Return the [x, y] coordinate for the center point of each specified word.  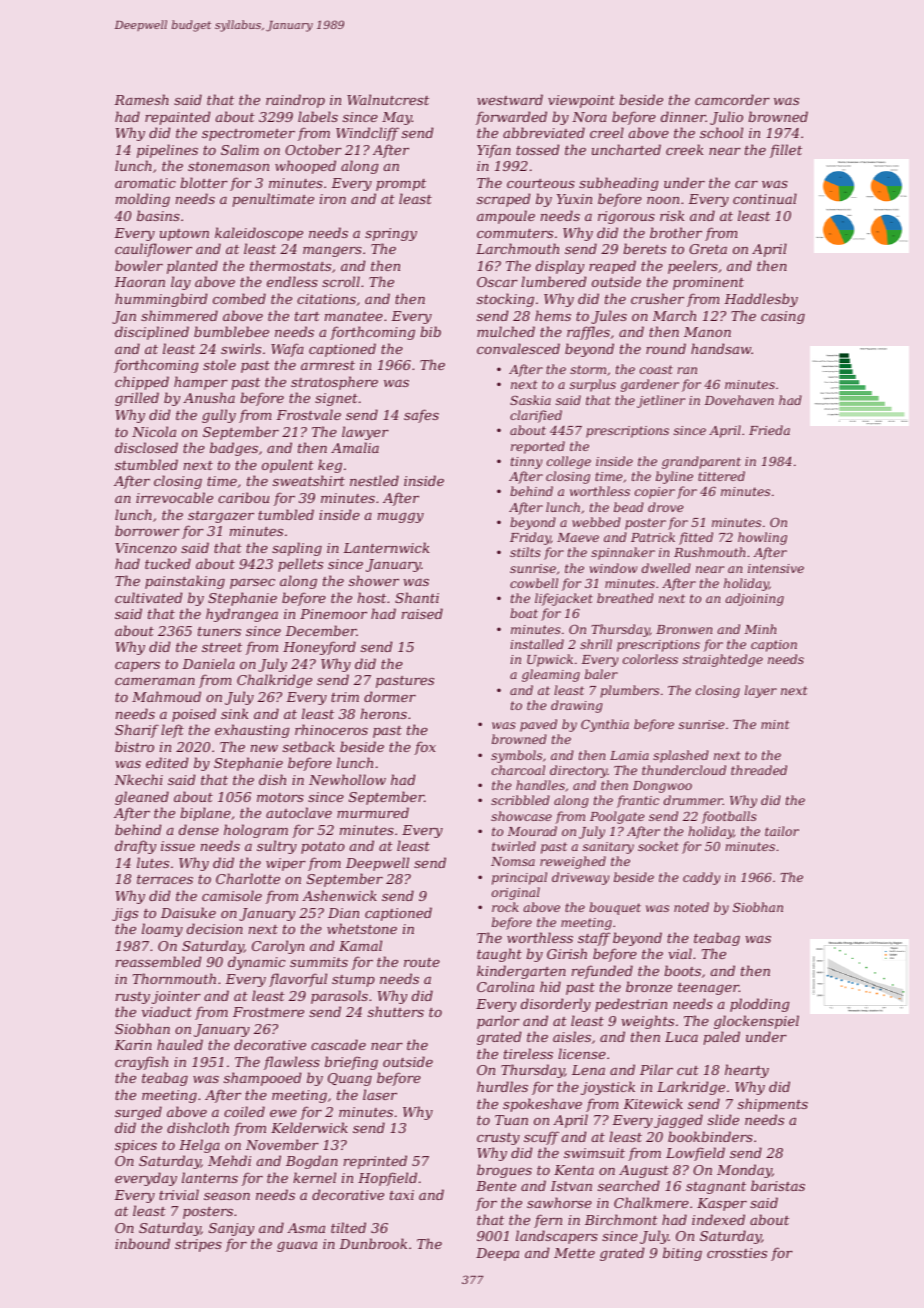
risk [672, 215]
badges [234, 449]
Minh [760, 629]
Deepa [497, 1254]
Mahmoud [166, 696]
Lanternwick [386, 547]
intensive [776, 568]
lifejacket [564, 599]
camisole [232, 895]
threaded [759, 770]
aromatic [145, 183]
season [227, 1196]
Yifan [494, 151]
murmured [373, 812]
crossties [737, 1253]
